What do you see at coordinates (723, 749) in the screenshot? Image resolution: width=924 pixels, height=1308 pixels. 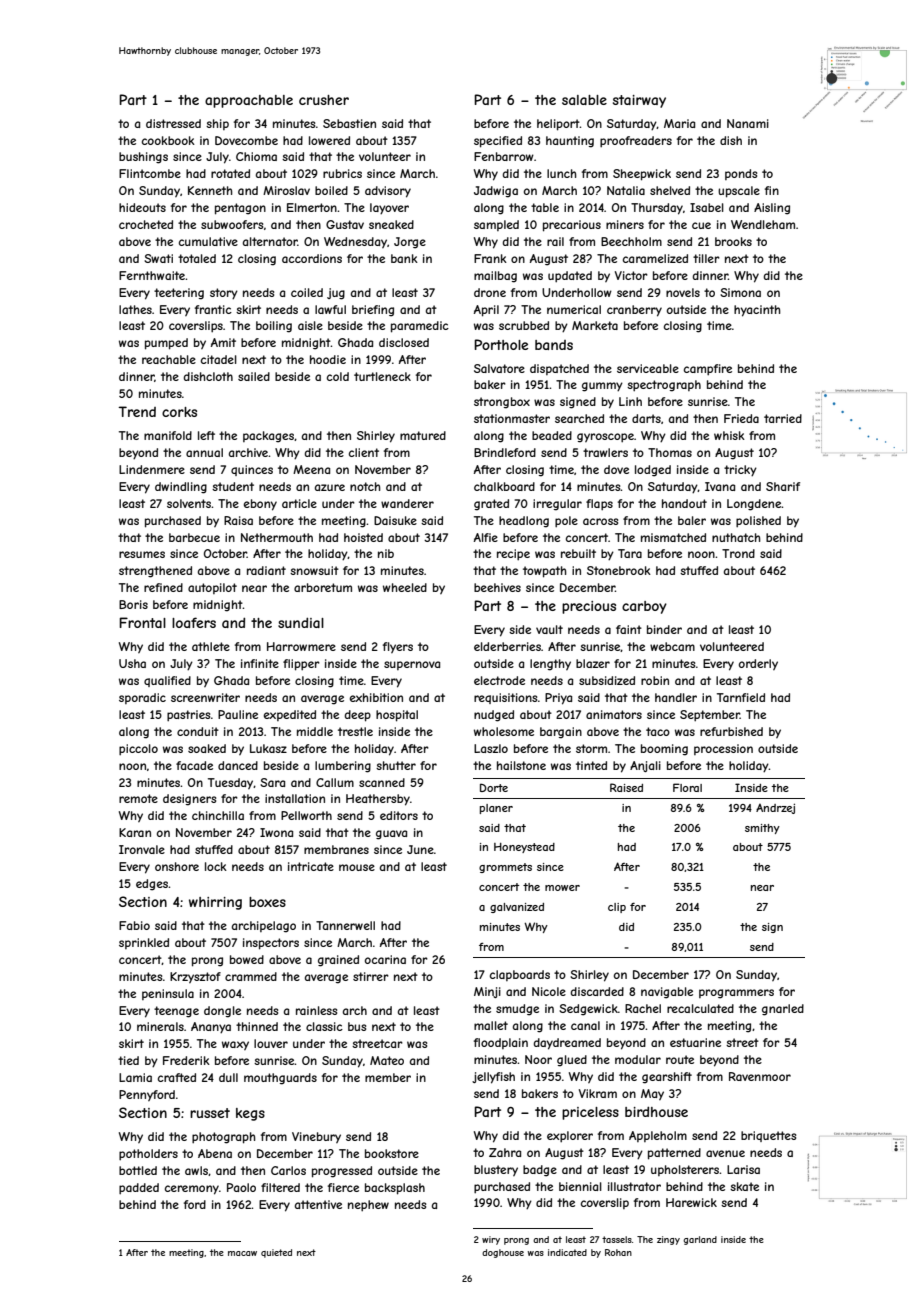 I see `procession` at bounding box center [723, 749].
